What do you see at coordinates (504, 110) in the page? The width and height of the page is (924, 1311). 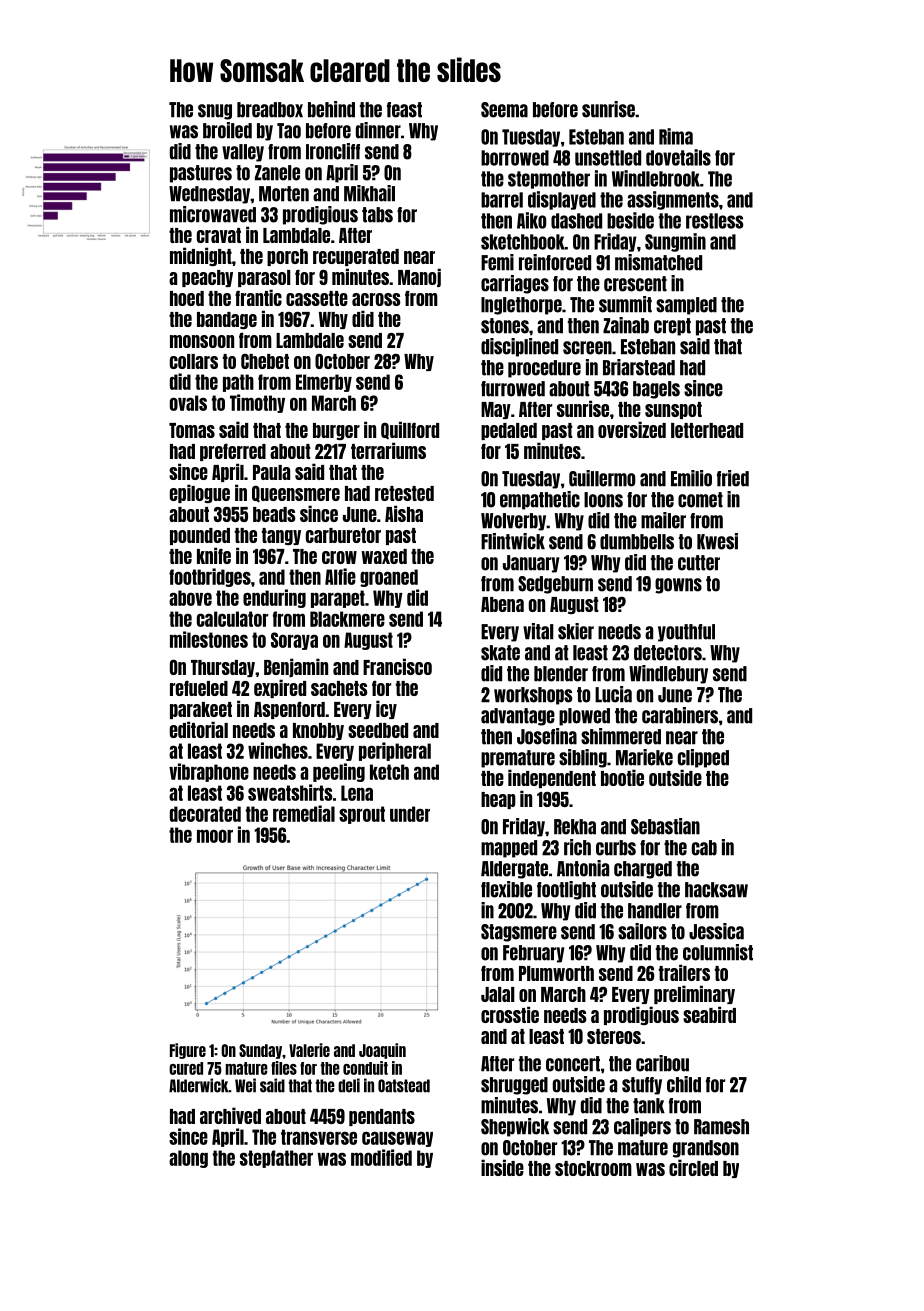 I see `Seema` at bounding box center [504, 110].
